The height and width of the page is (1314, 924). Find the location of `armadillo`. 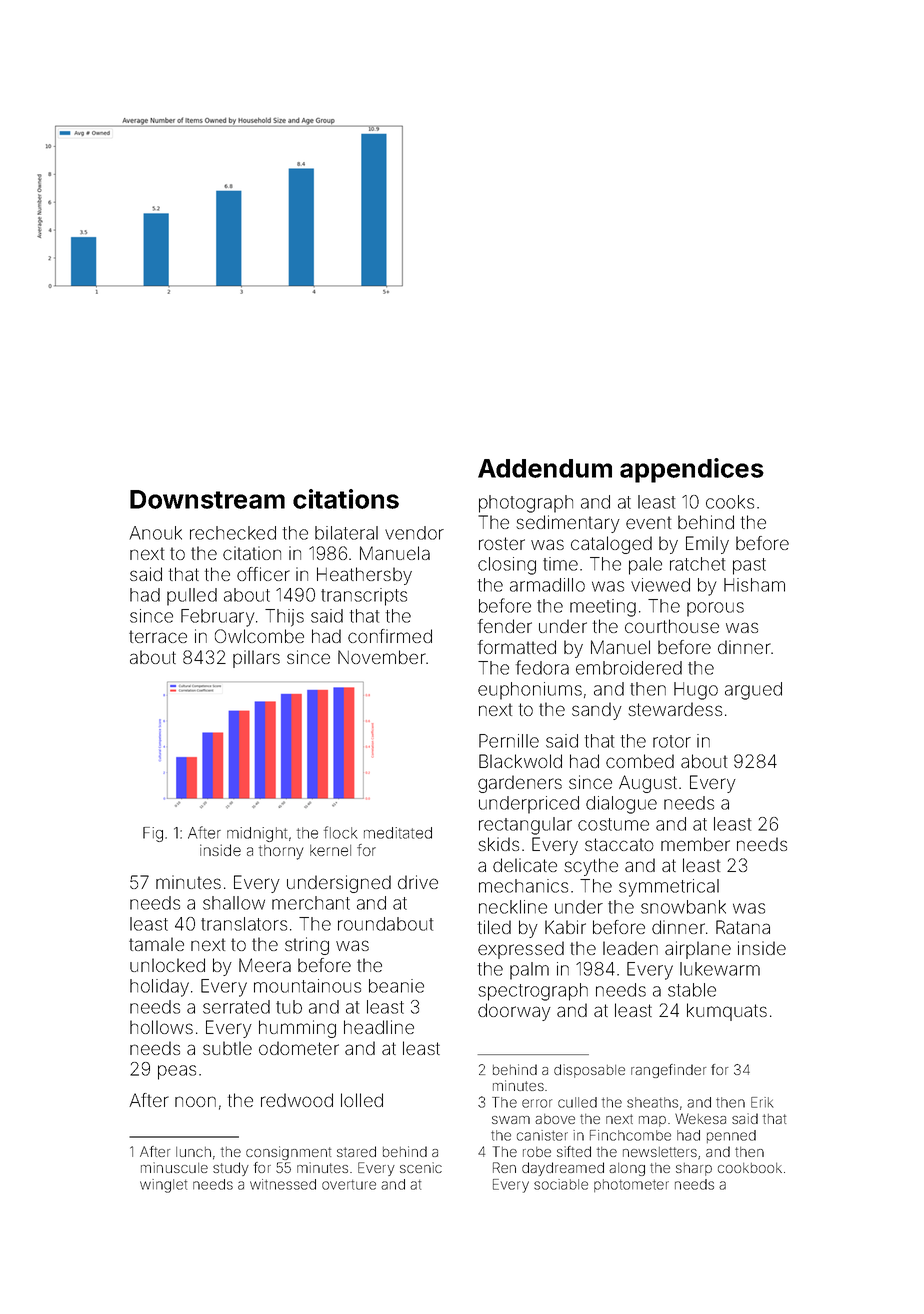

armadillo is located at coordinates (547, 585).
